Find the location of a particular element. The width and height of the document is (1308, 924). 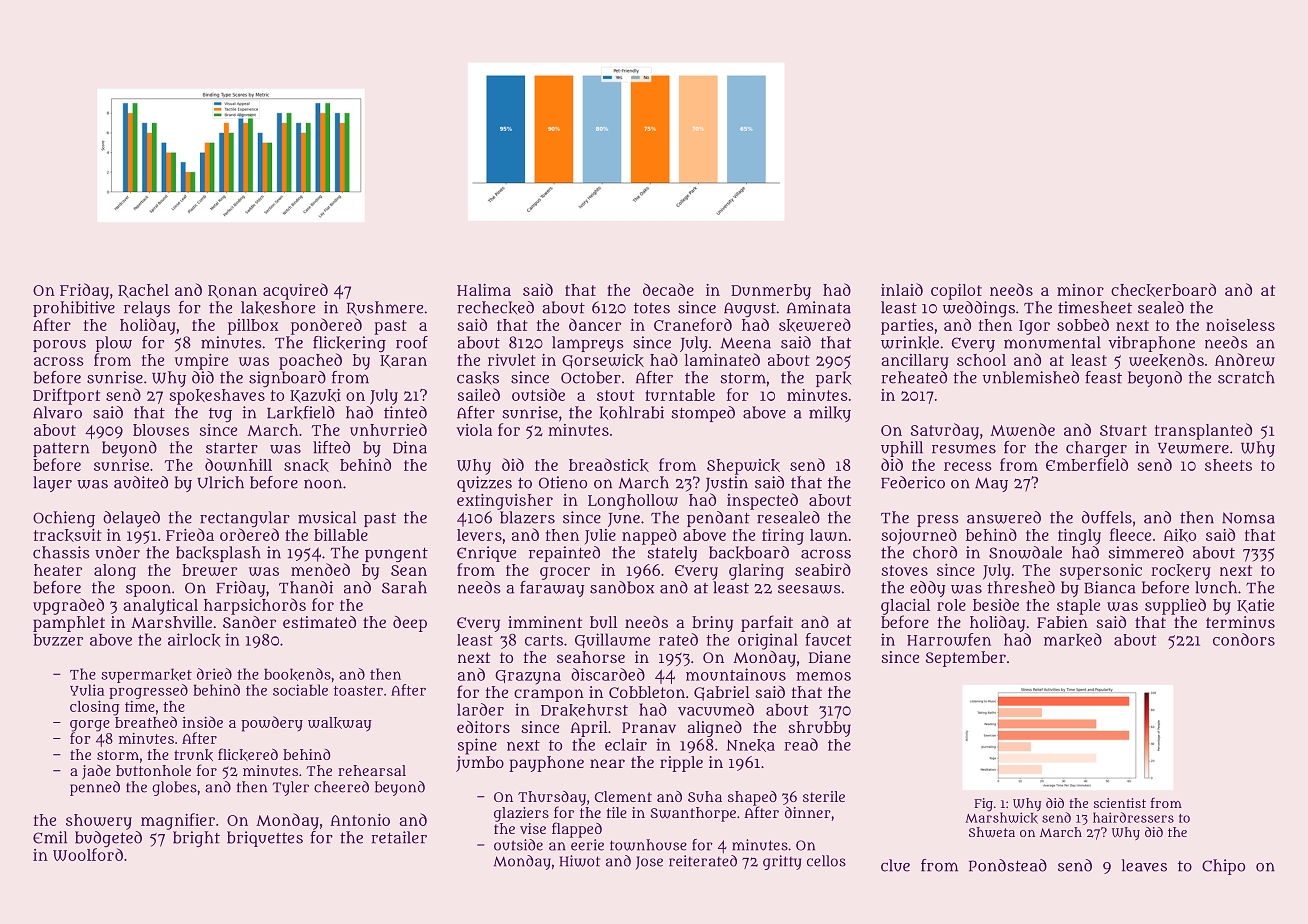

Nneka is located at coordinates (751, 745).
